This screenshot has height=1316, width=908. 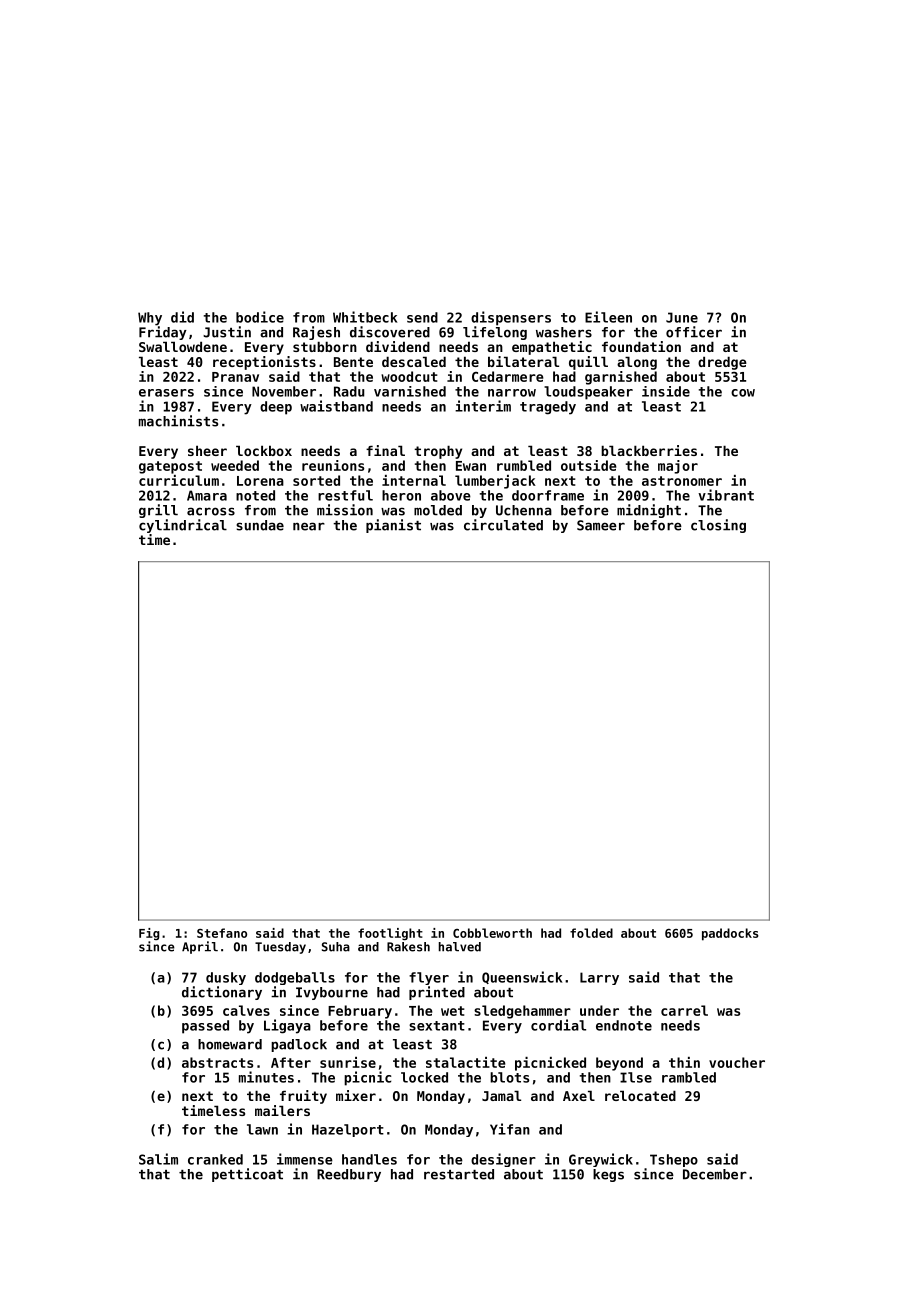 What do you see at coordinates (309, 526) in the screenshot?
I see `near` at bounding box center [309, 526].
